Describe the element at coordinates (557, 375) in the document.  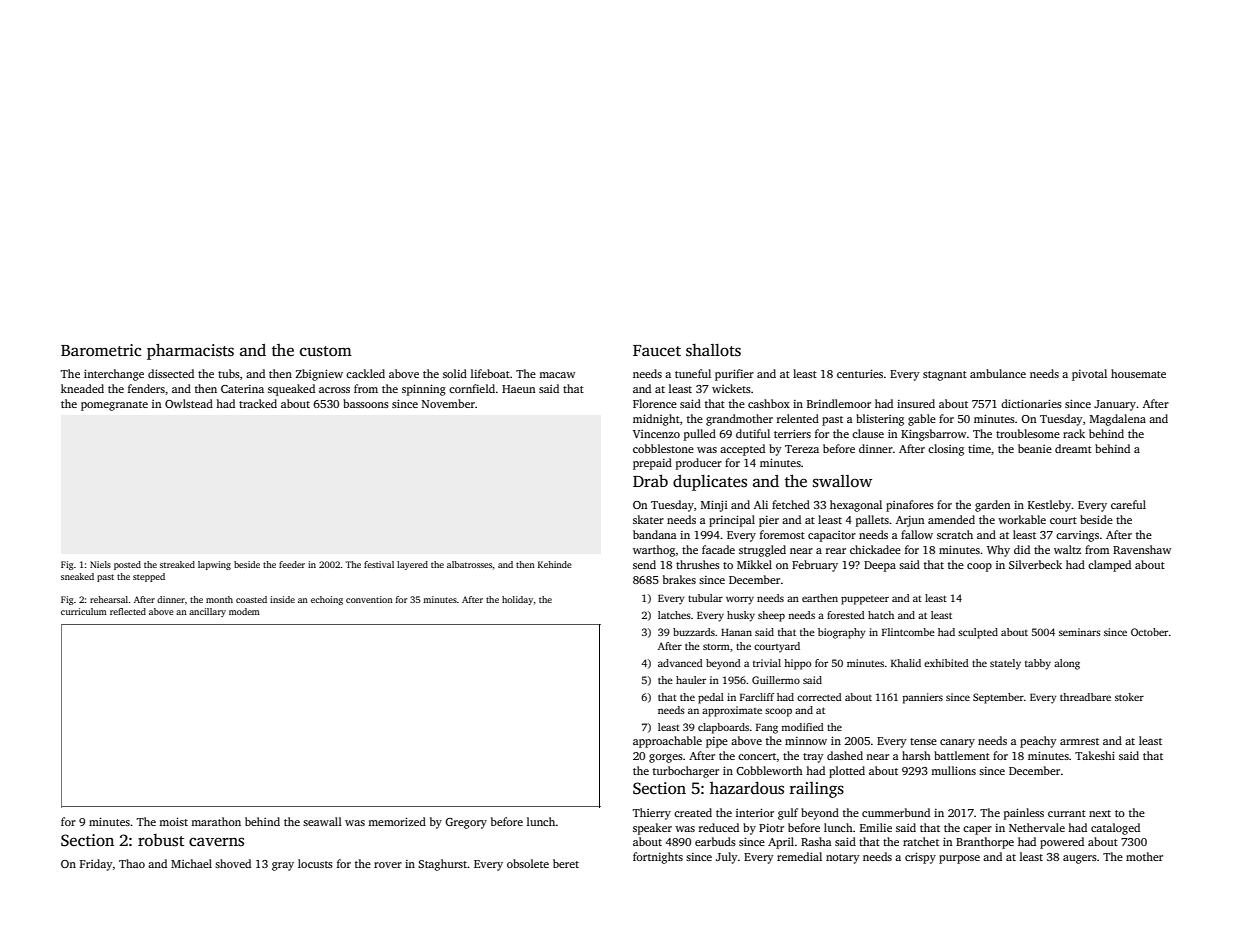
I see `macaw` at that location.
